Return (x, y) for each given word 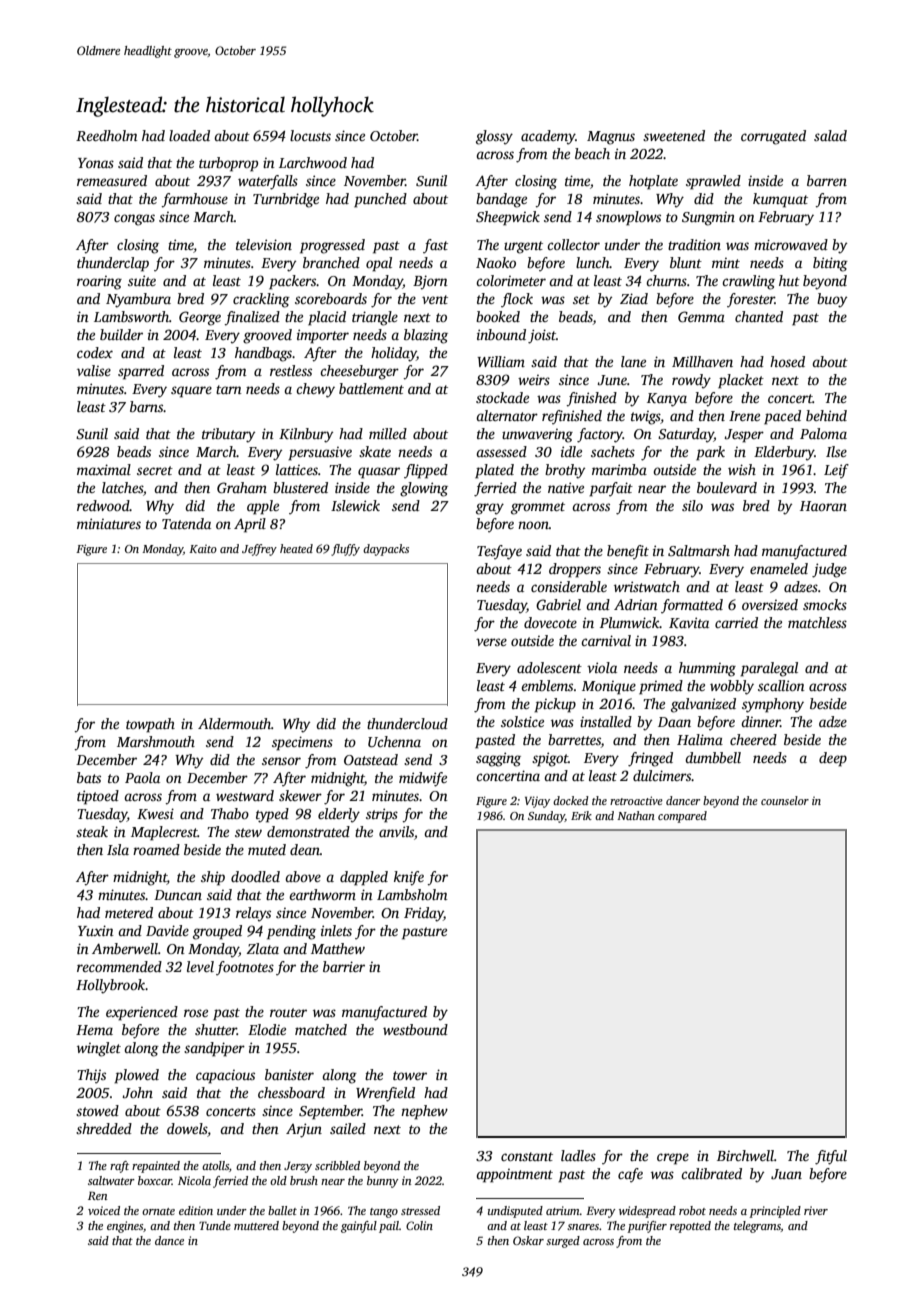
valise (94, 370)
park (710, 453)
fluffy (345, 550)
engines (125, 1227)
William (501, 361)
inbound (501, 334)
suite (142, 280)
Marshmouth (156, 741)
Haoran (823, 506)
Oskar (528, 1240)
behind (826, 415)
